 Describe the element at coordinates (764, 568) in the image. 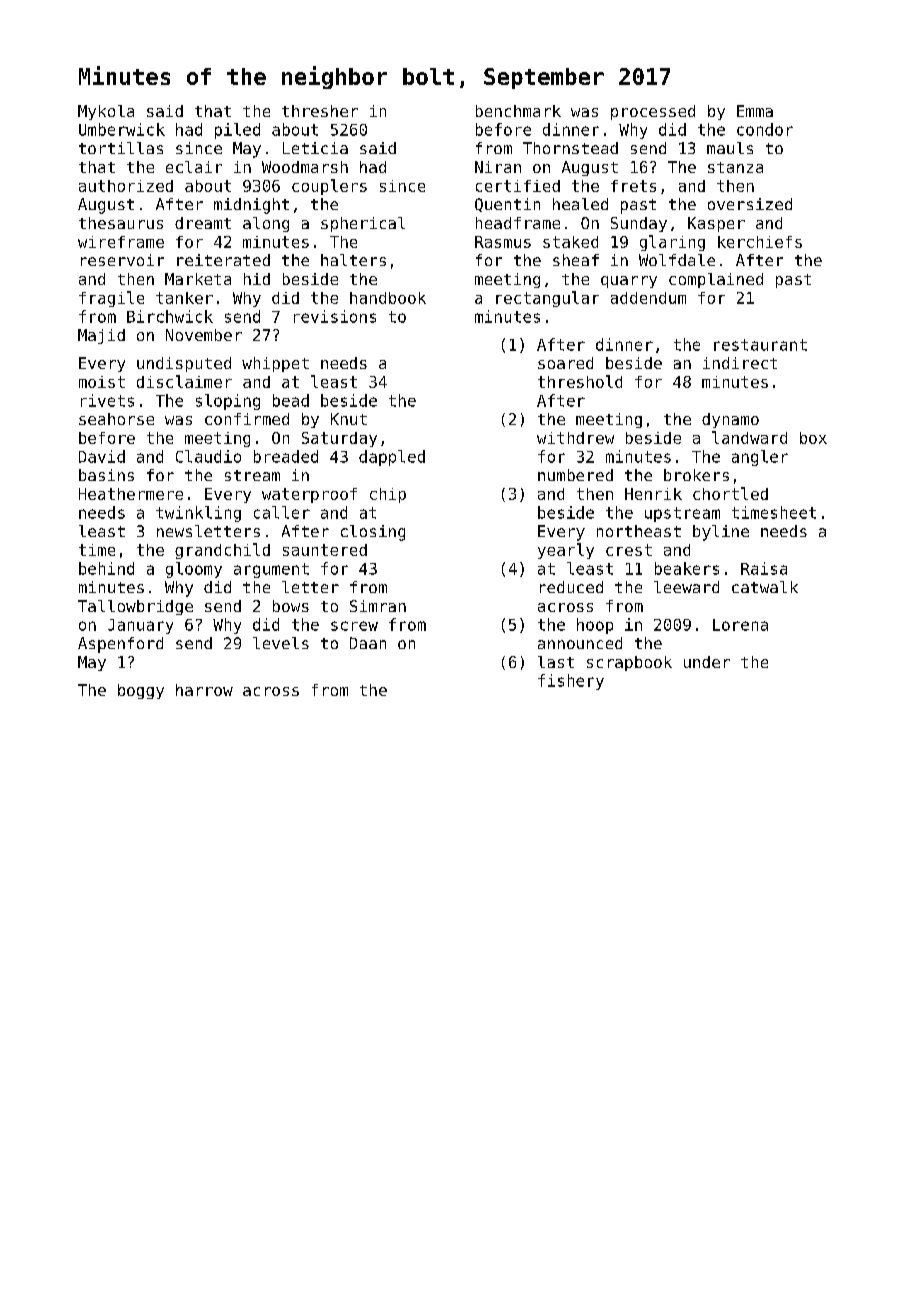

I see `Raisa` at that location.
